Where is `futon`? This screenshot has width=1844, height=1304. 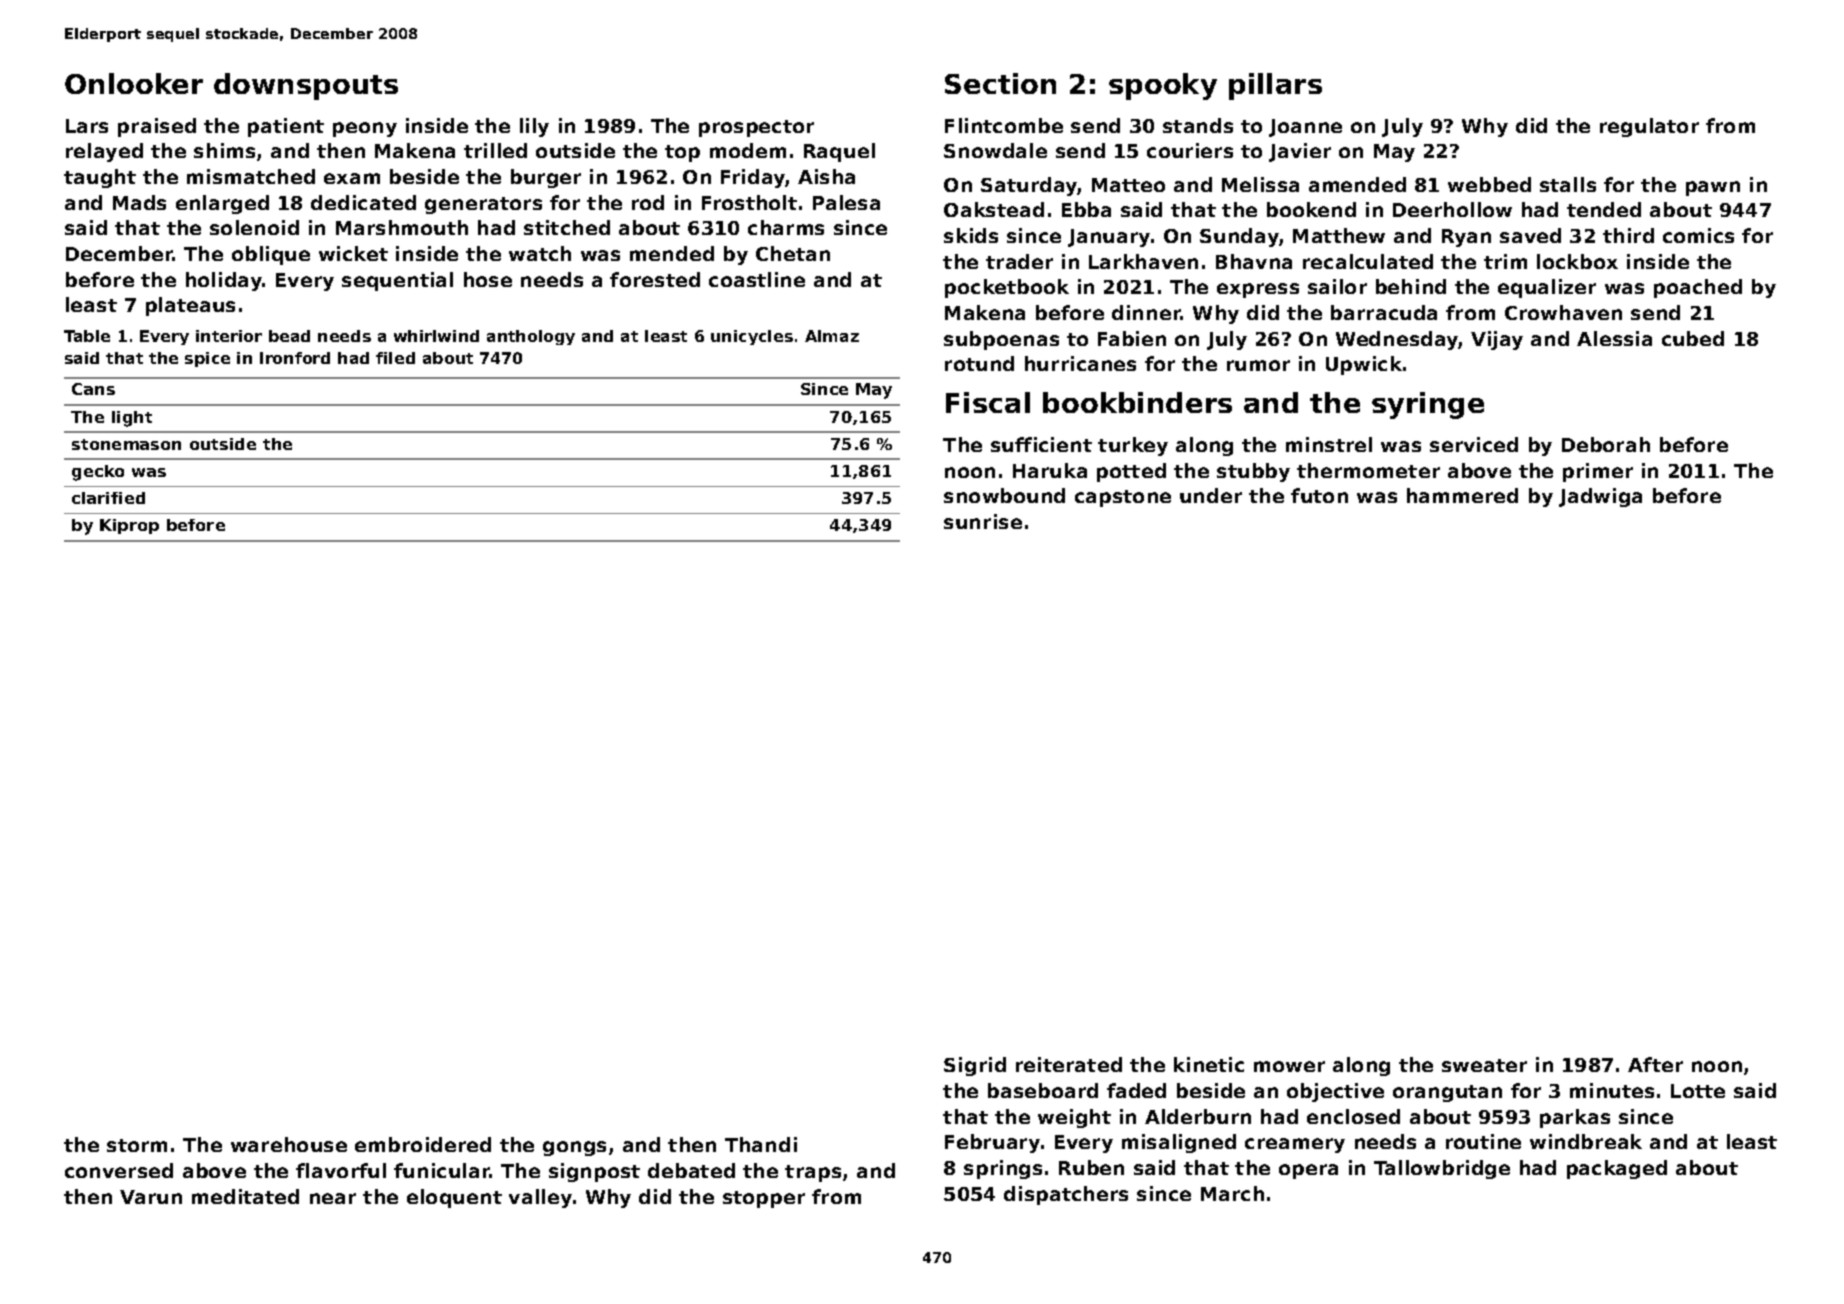
futon is located at coordinates (1319, 495).
